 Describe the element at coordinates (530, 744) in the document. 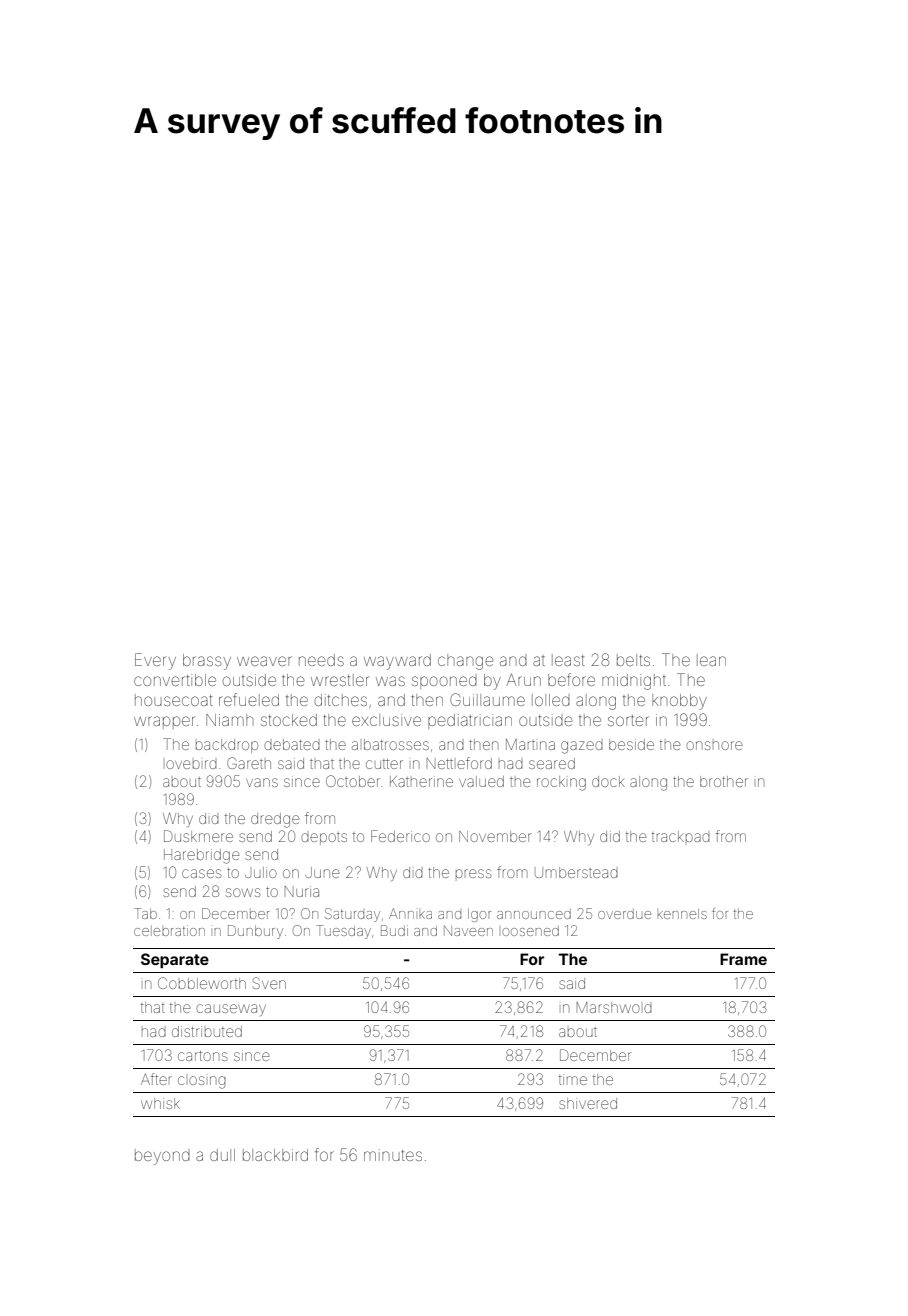

I see `Martina` at that location.
